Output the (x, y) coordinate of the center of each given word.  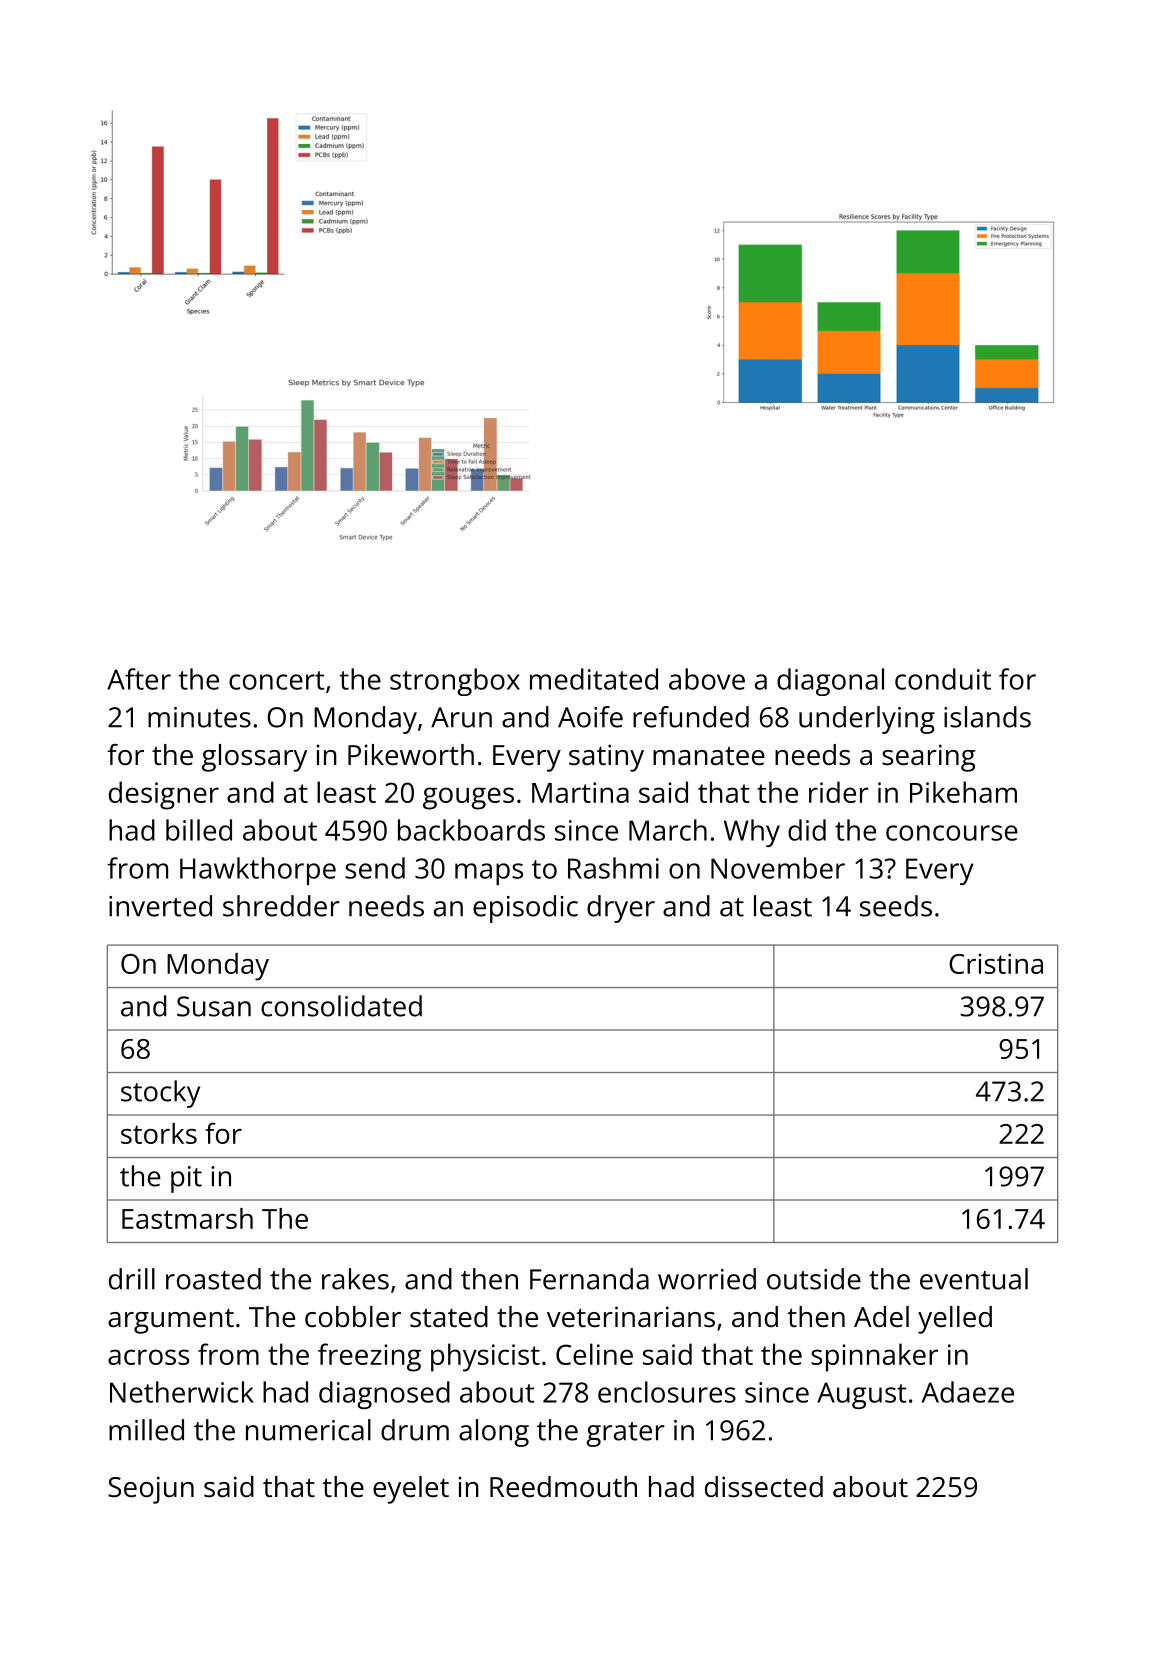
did (807, 830)
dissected (764, 1487)
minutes (199, 717)
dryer (621, 909)
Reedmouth (563, 1487)
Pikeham (963, 792)
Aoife (590, 717)
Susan (214, 1006)
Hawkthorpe (258, 871)
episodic (525, 909)
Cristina (996, 963)
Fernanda (589, 1279)
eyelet (411, 1490)
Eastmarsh (187, 1218)
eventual (974, 1279)
